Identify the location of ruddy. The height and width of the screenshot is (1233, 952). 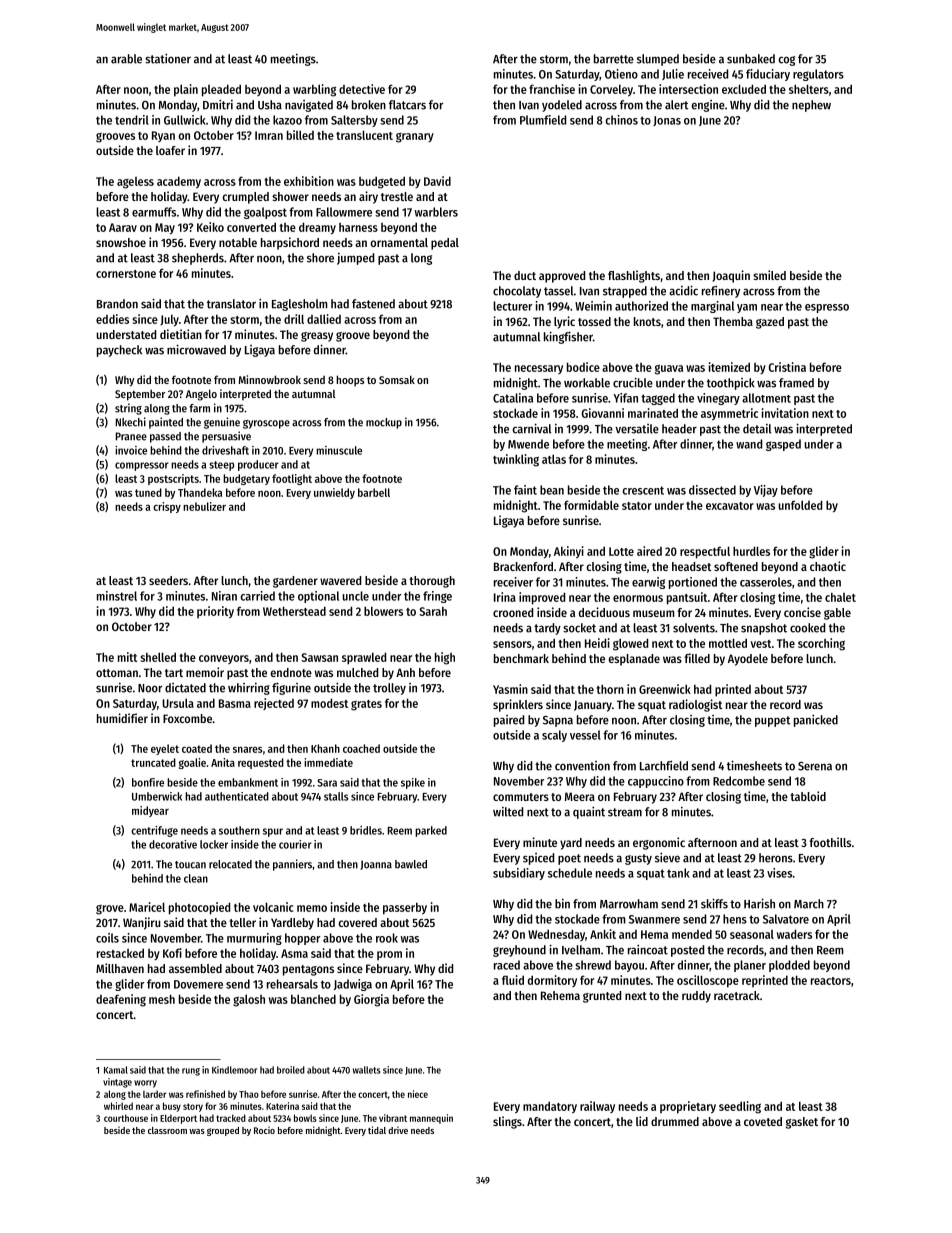
(696, 997).
